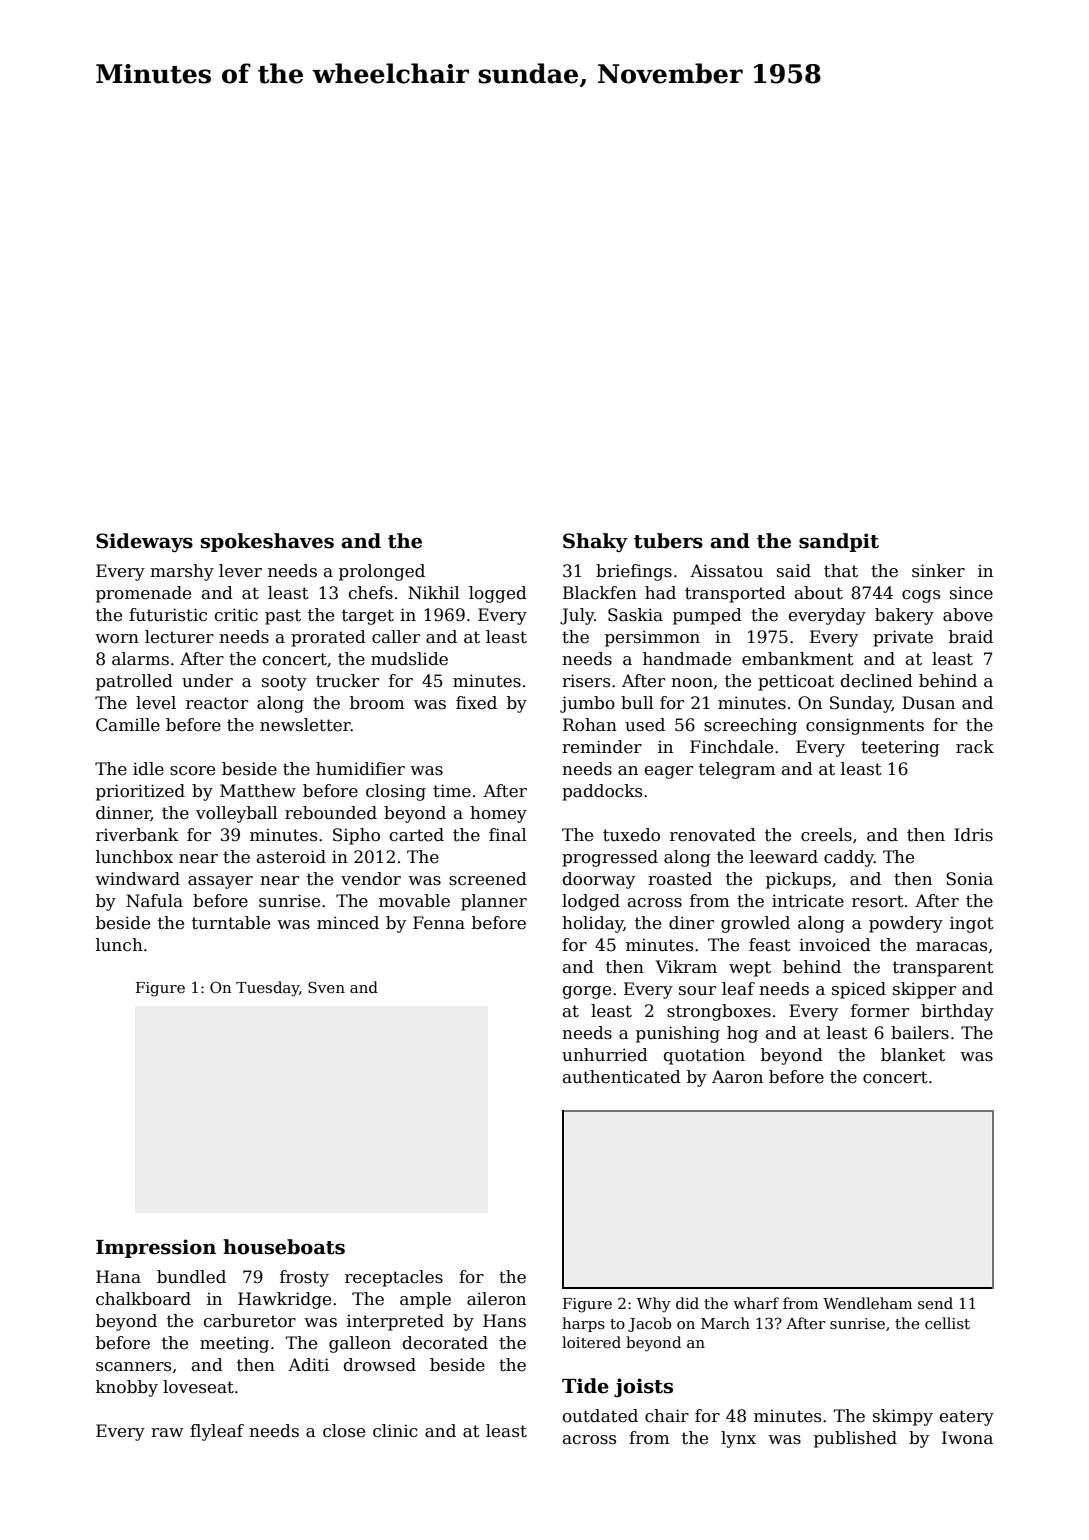 The width and height of the screenshot is (1089, 1540). I want to click on screeching, so click(750, 726).
